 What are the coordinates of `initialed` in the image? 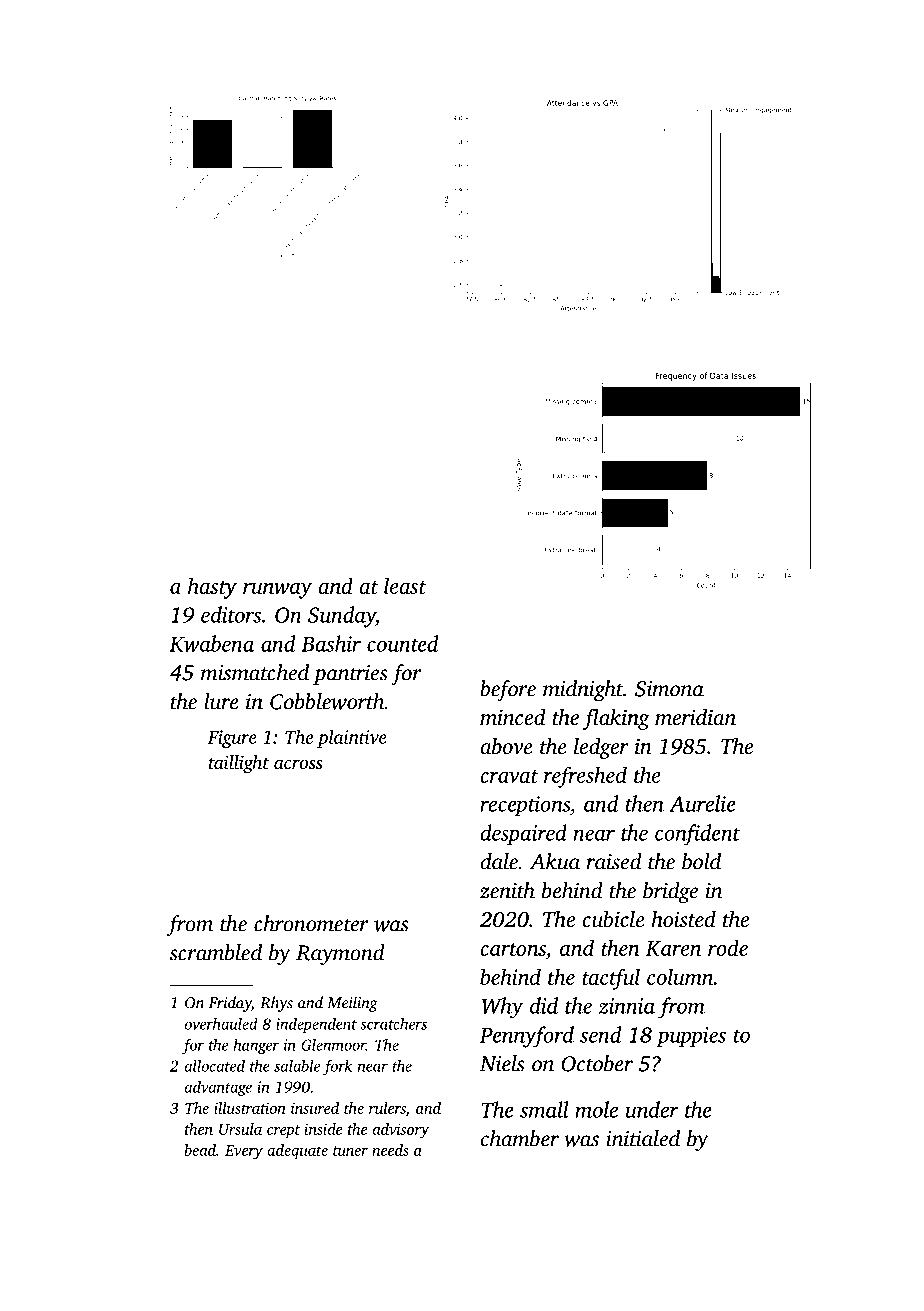 It's located at (643, 1138).
